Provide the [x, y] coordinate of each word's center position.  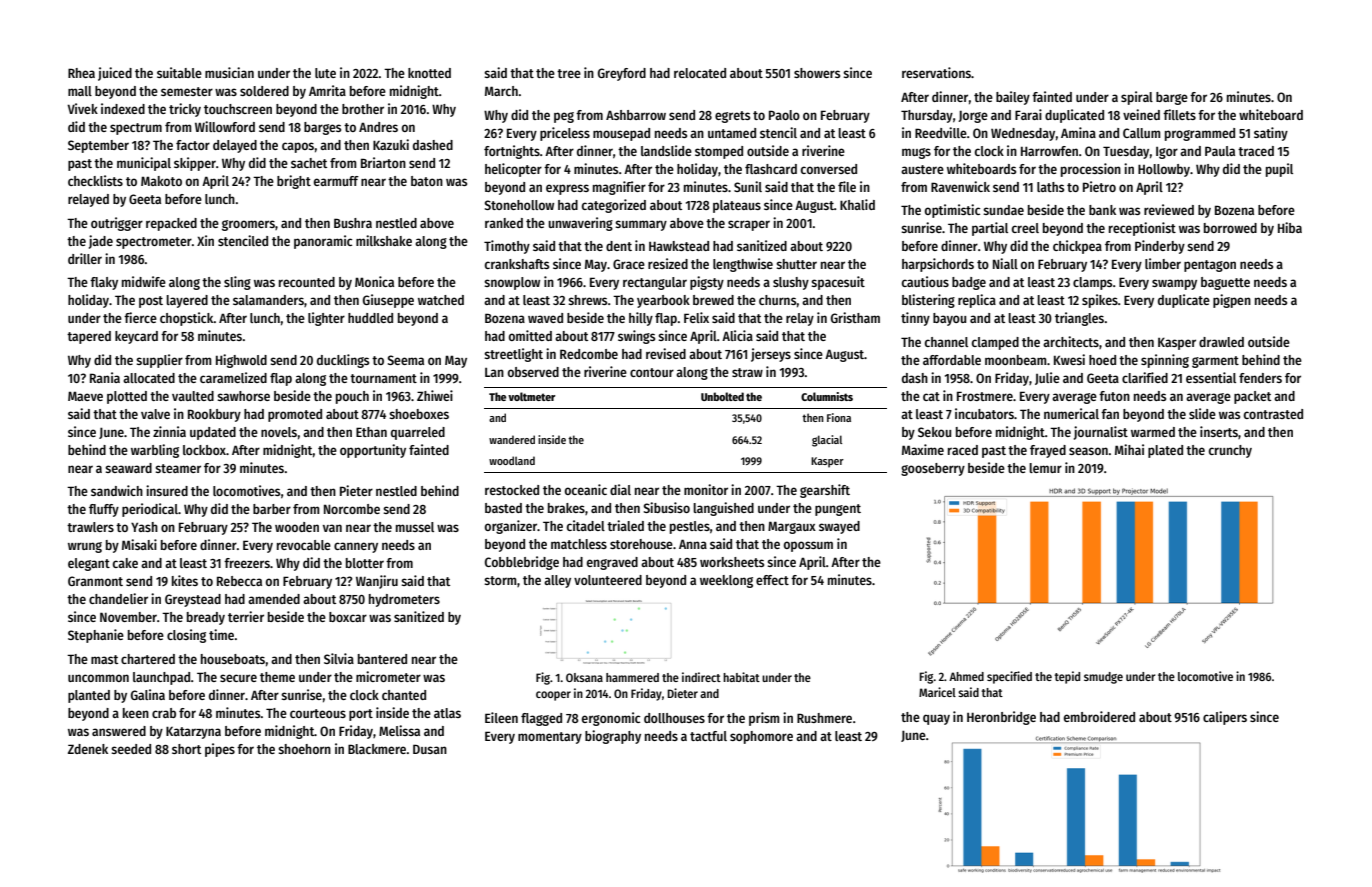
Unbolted [722, 396]
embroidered [1099, 716]
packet [1252, 397]
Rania [105, 377]
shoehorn [304, 749]
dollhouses [674, 718]
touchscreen [238, 109]
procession [1091, 170]
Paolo [784, 115]
